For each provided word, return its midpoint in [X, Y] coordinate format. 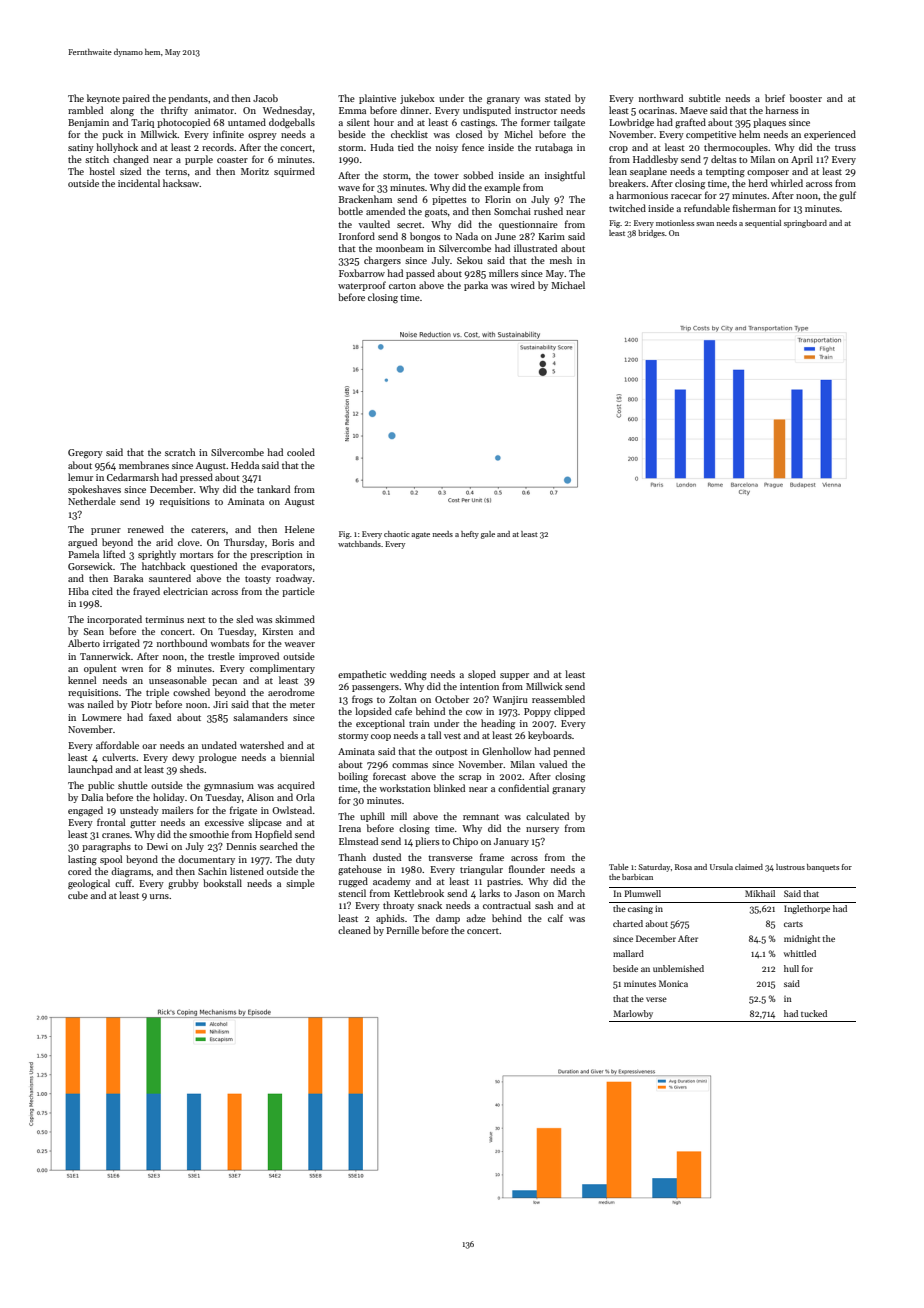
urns [159, 896]
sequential [763, 224]
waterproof [362, 286]
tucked [814, 1013]
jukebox [417, 99]
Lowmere [102, 717]
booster [806, 98]
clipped [569, 712]
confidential [523, 788]
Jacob [265, 98]
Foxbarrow [362, 273]
